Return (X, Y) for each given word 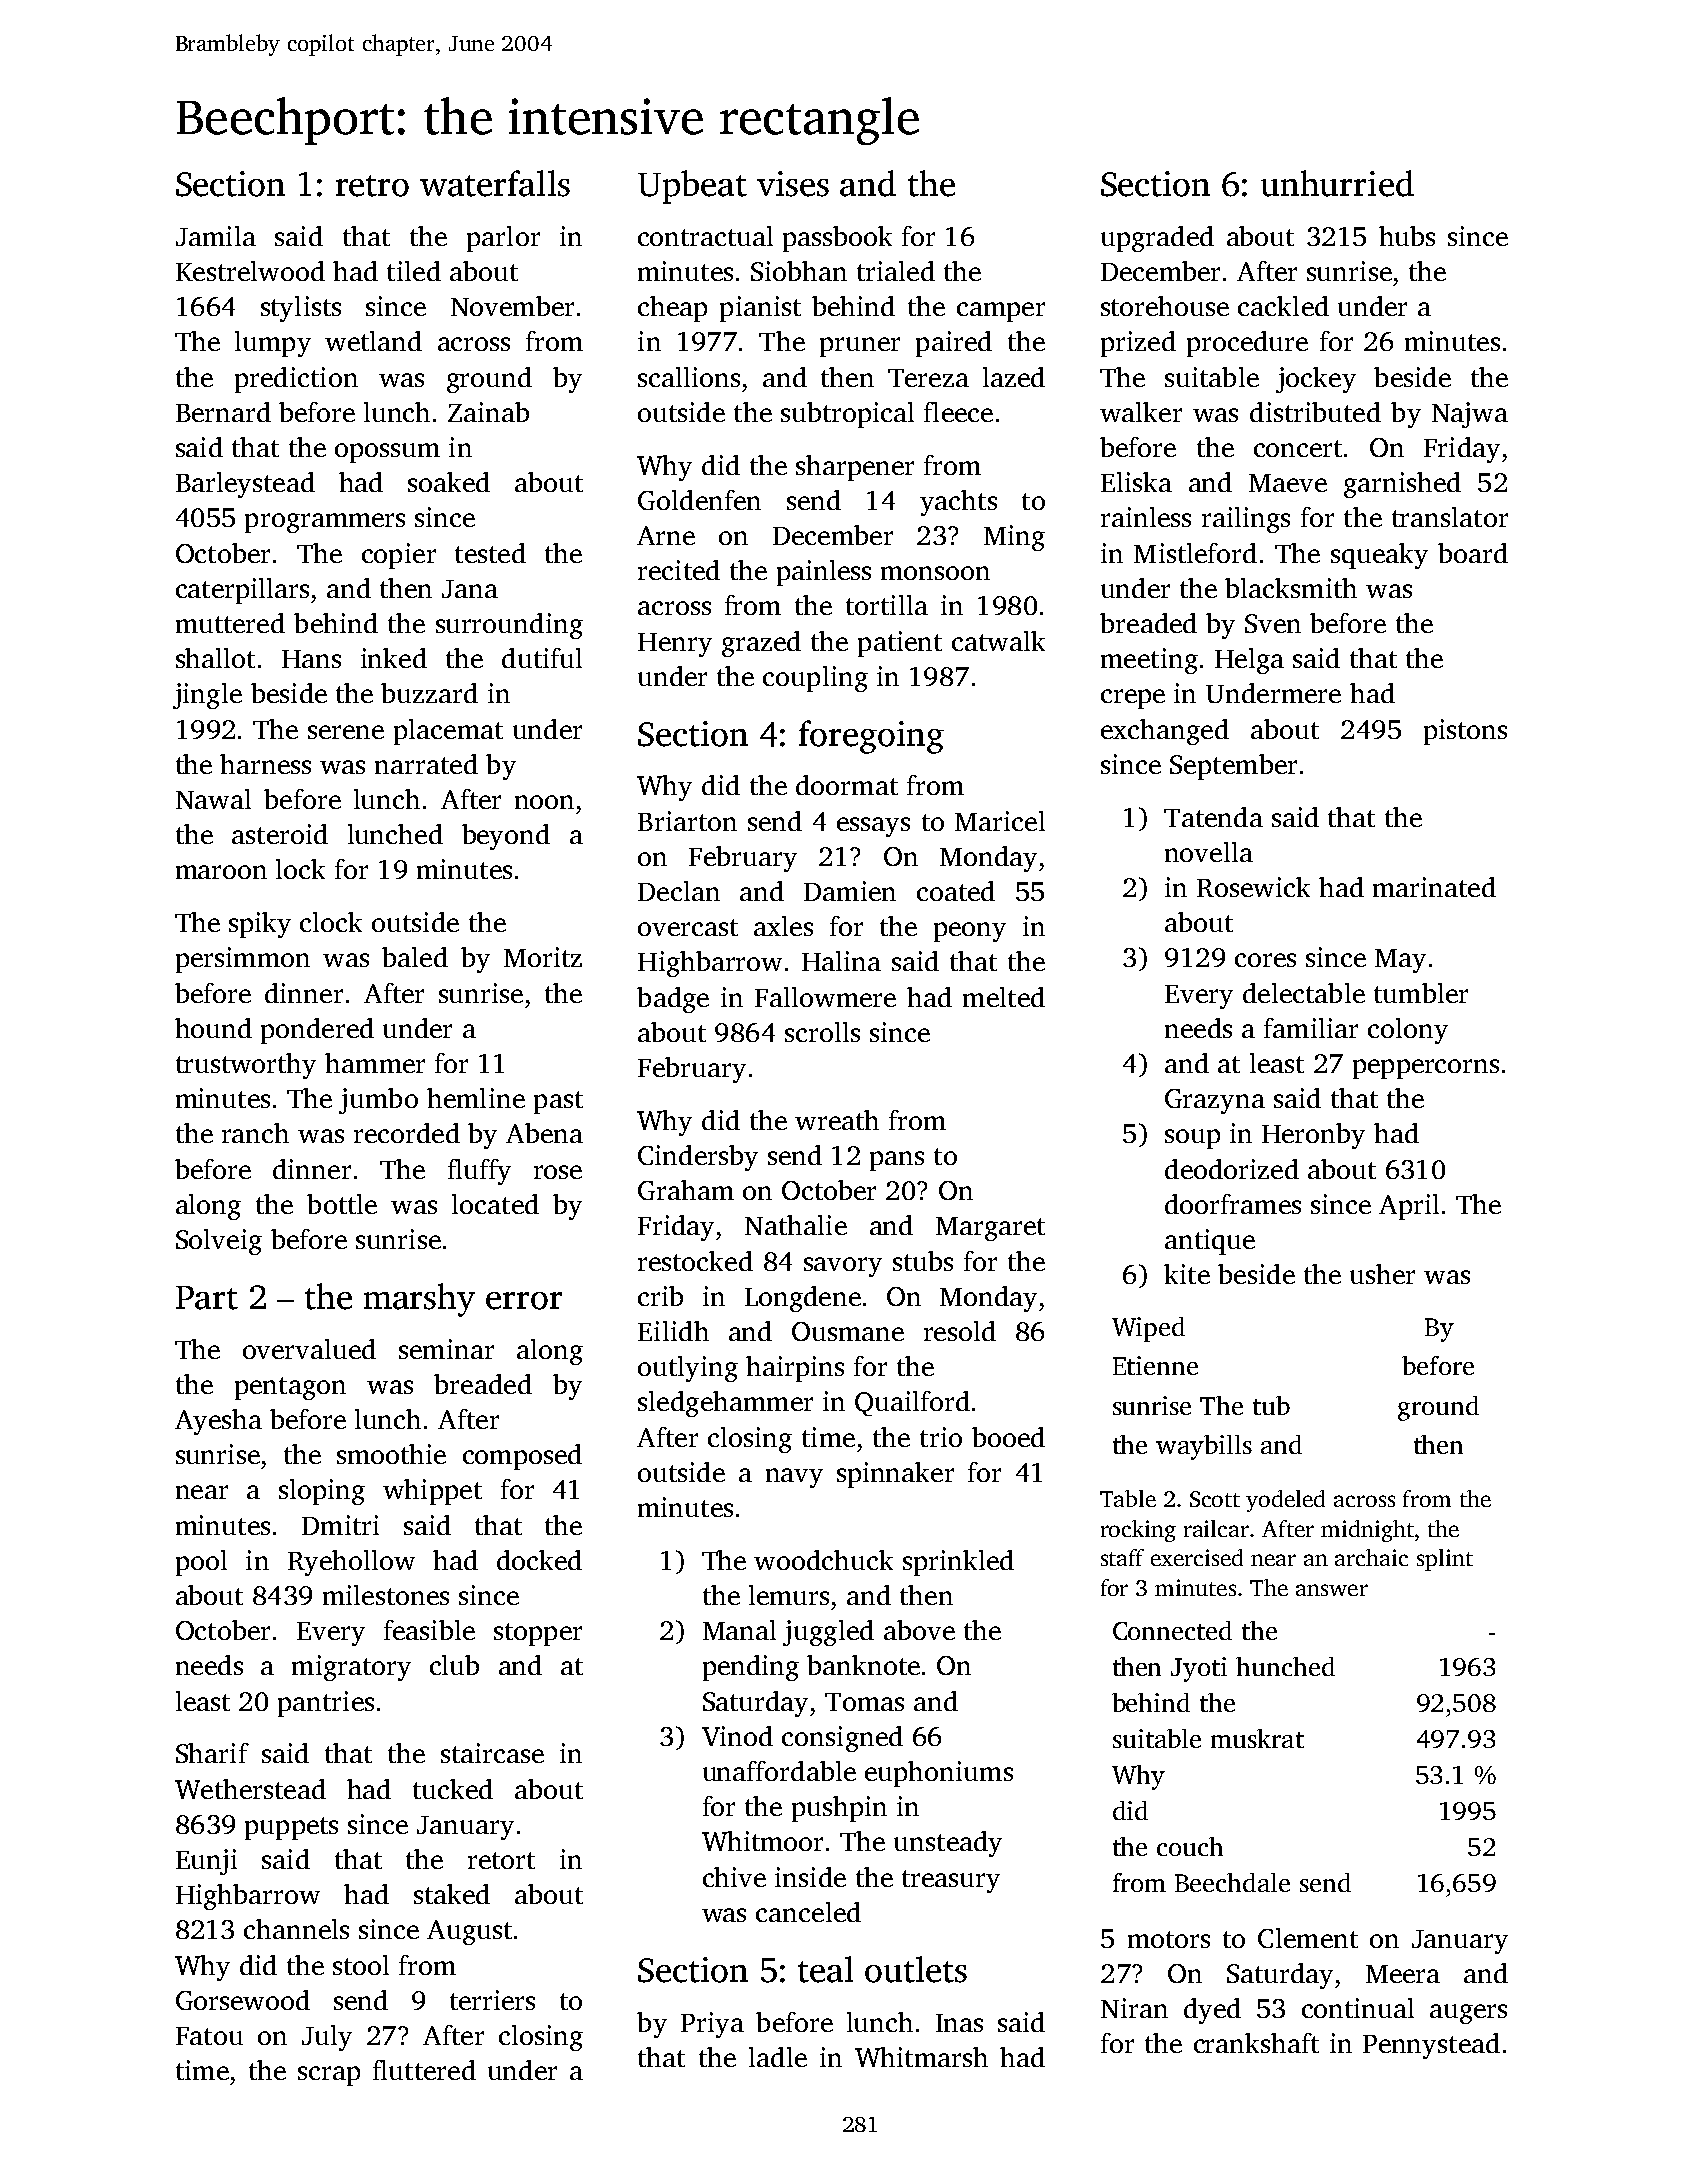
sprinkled (958, 1563)
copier (399, 556)
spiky (260, 925)
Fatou (209, 2036)
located (495, 1204)
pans (897, 1161)
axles (783, 926)
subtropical (847, 415)
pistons (1465, 732)
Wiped (1148, 1329)
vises (793, 184)
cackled (1283, 306)
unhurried (1337, 183)
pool (201, 1563)
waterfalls (495, 183)
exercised (1197, 1557)
